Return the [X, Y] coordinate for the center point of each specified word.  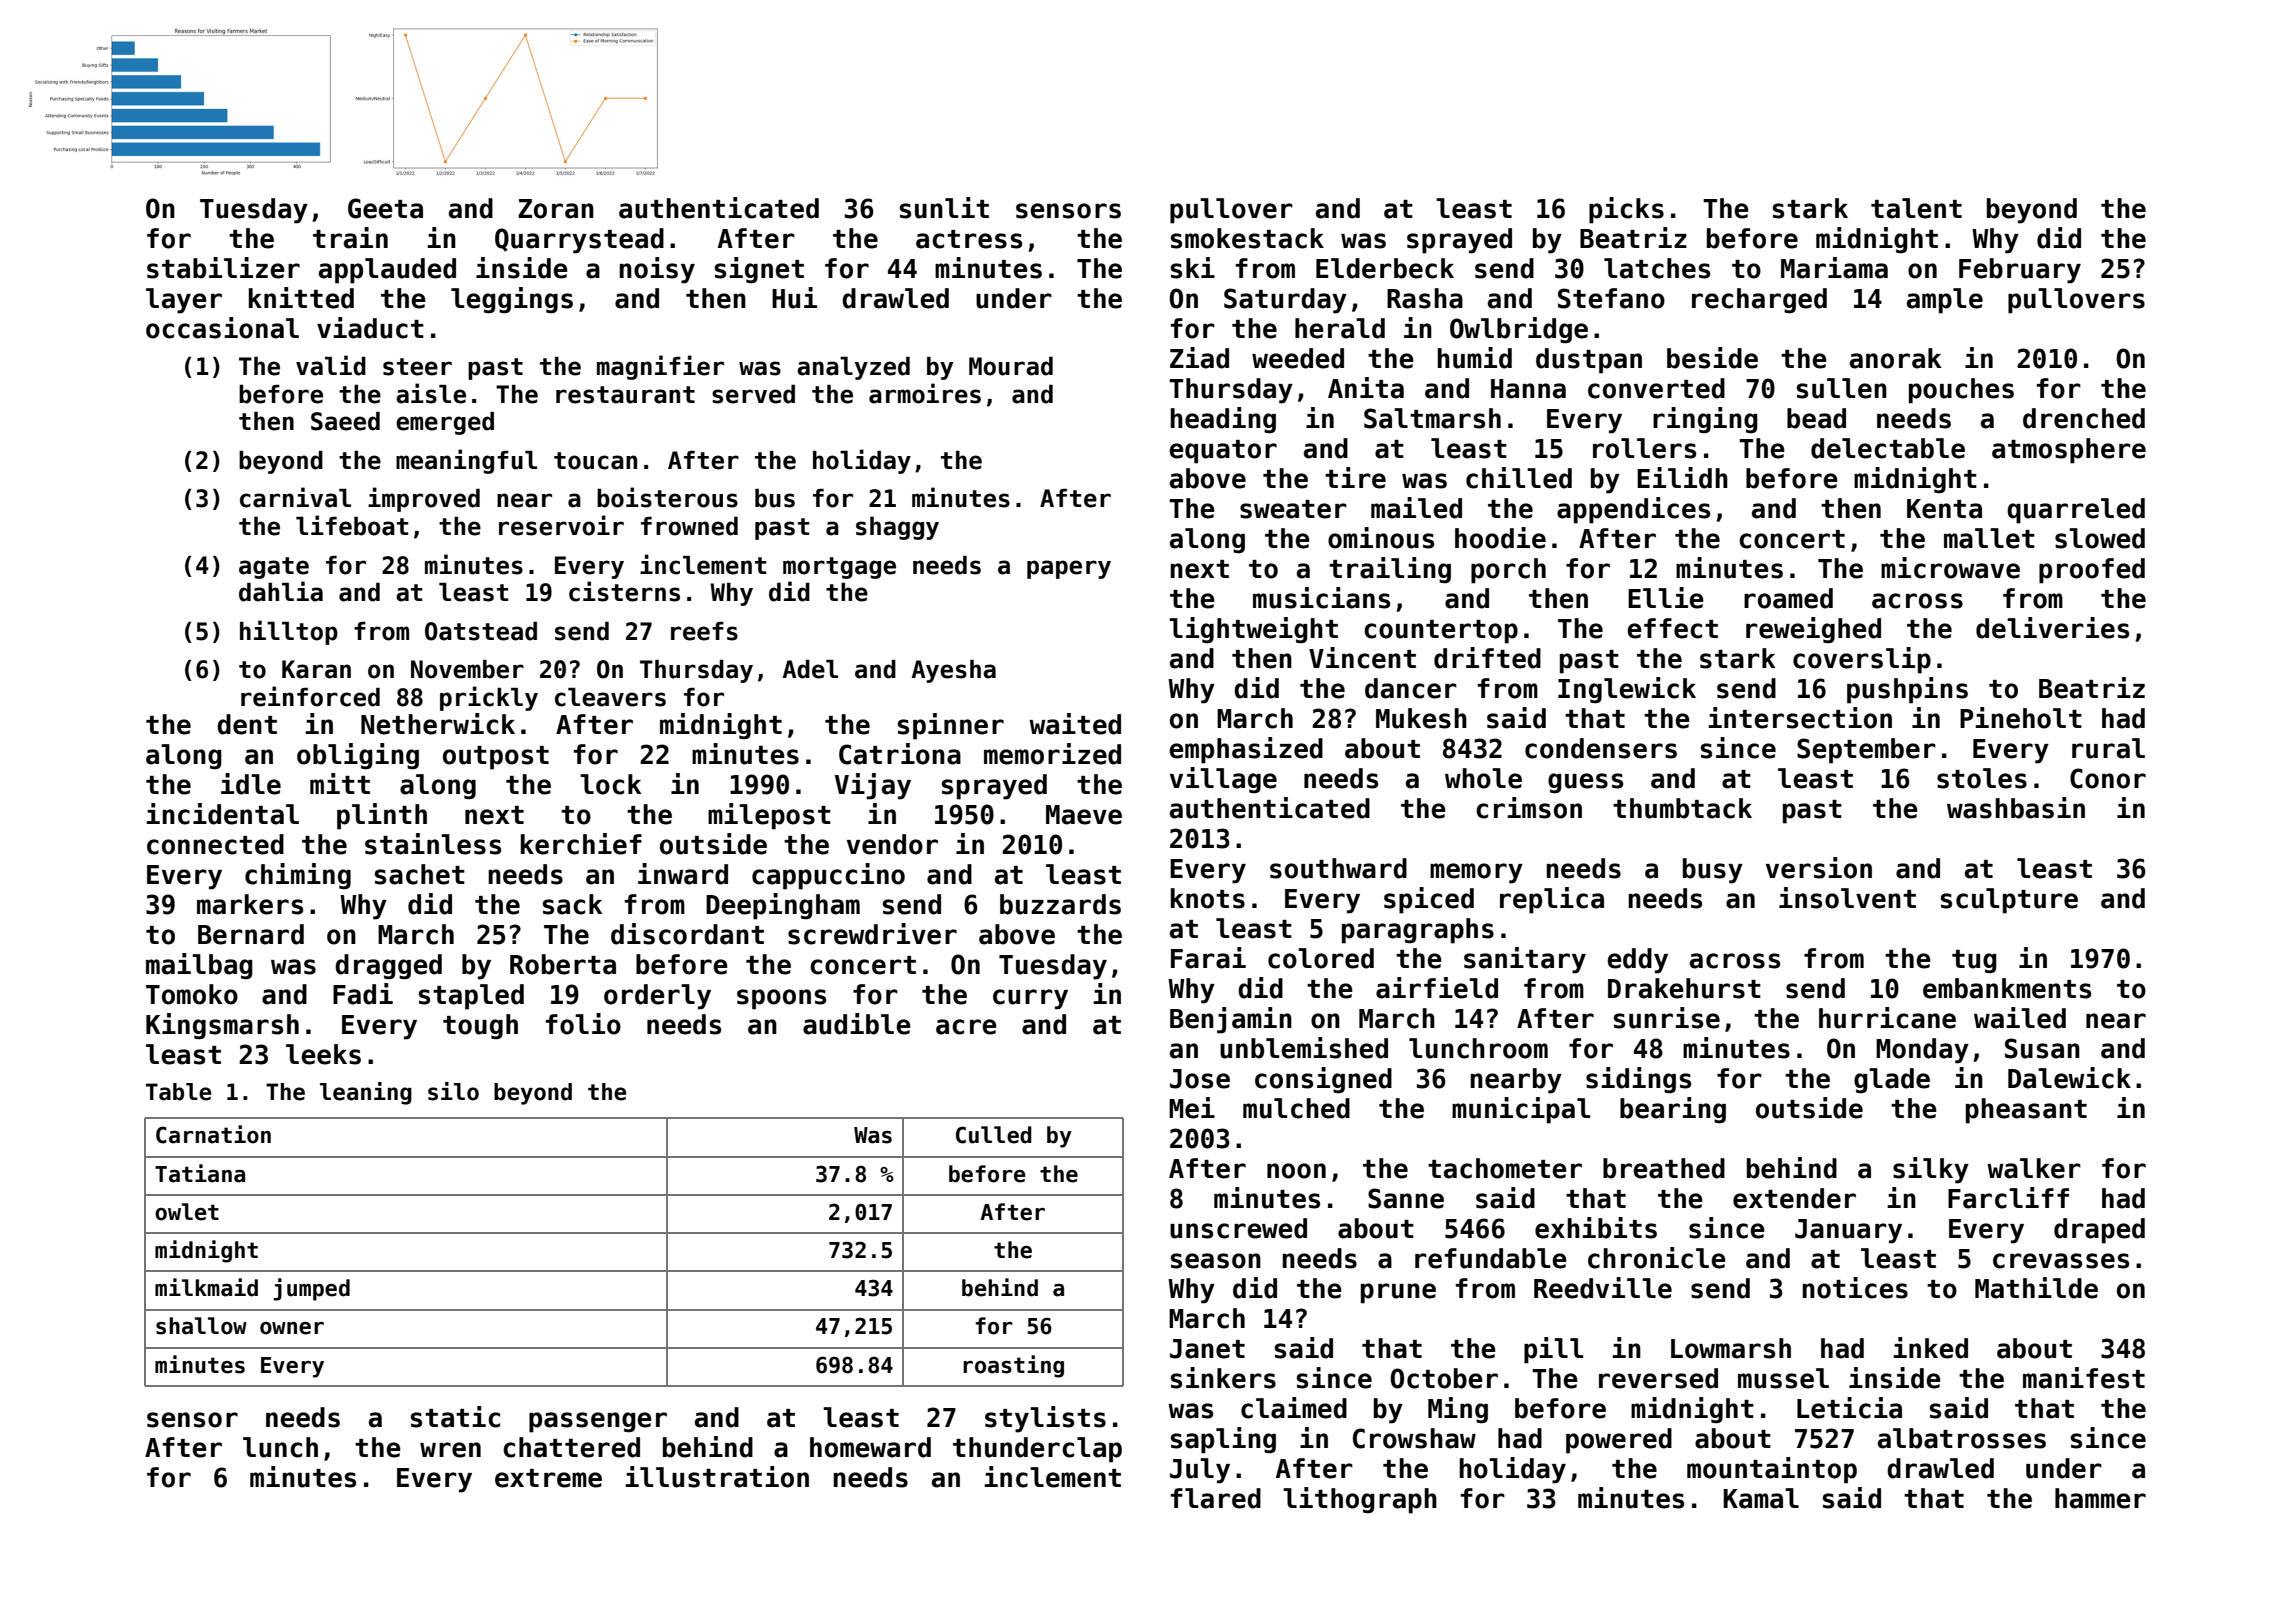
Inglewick [1627, 690]
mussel [1783, 1378]
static [455, 1417]
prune [1398, 1293]
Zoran [556, 209]
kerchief [581, 844]
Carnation [213, 1134]
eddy [1637, 961]
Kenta [1944, 509]
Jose [1200, 1079]
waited [1075, 724]
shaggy [897, 528]
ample [1945, 301]
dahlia [281, 591]
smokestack [1247, 238]
